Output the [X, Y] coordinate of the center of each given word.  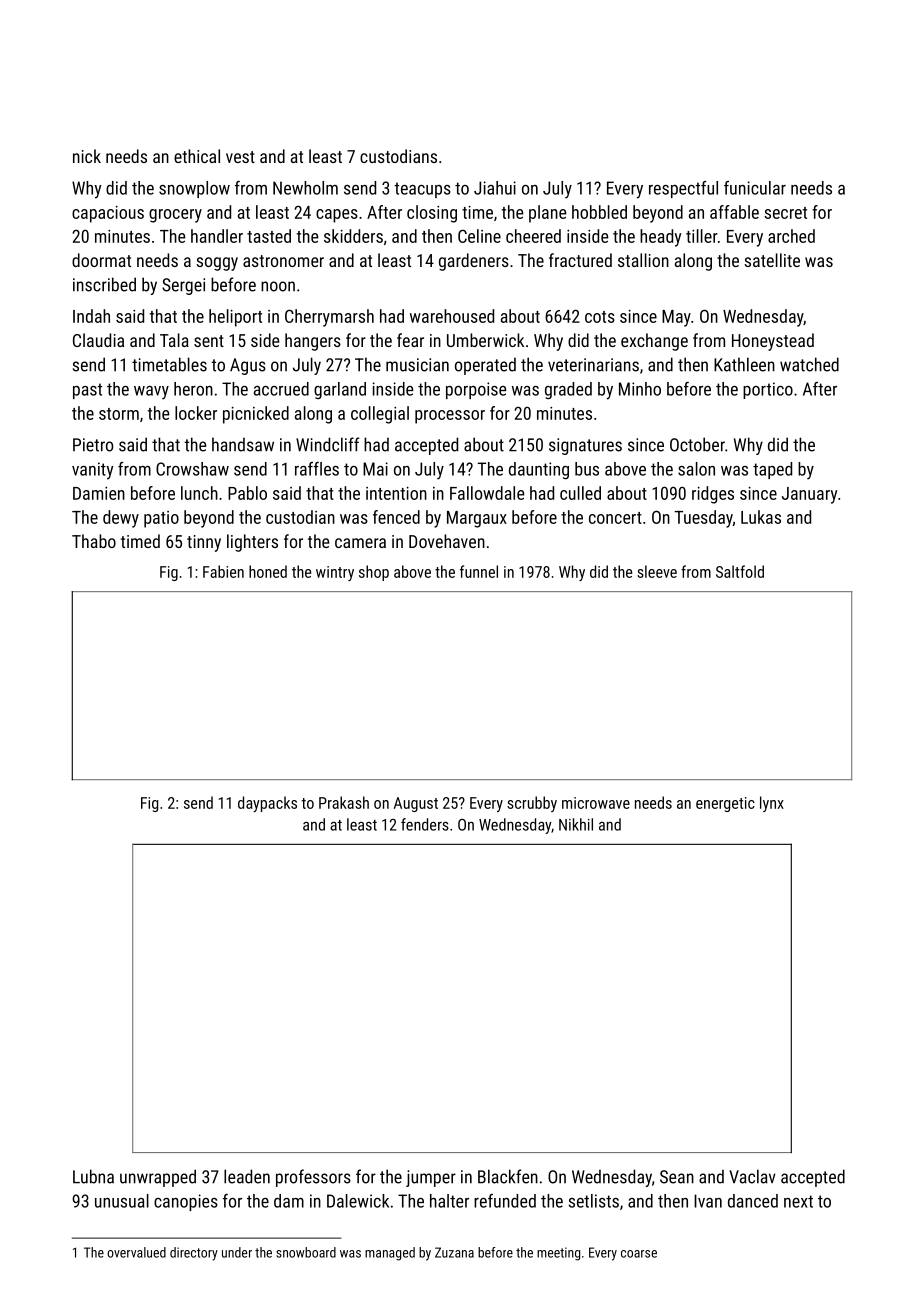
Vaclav [752, 1176]
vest [240, 157]
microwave [596, 803]
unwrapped [158, 1178]
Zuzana [454, 1252]
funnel [479, 571]
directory [194, 1254]
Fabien [223, 571]
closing [432, 214]
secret [785, 213]
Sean [677, 1177]
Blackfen [508, 1176]
